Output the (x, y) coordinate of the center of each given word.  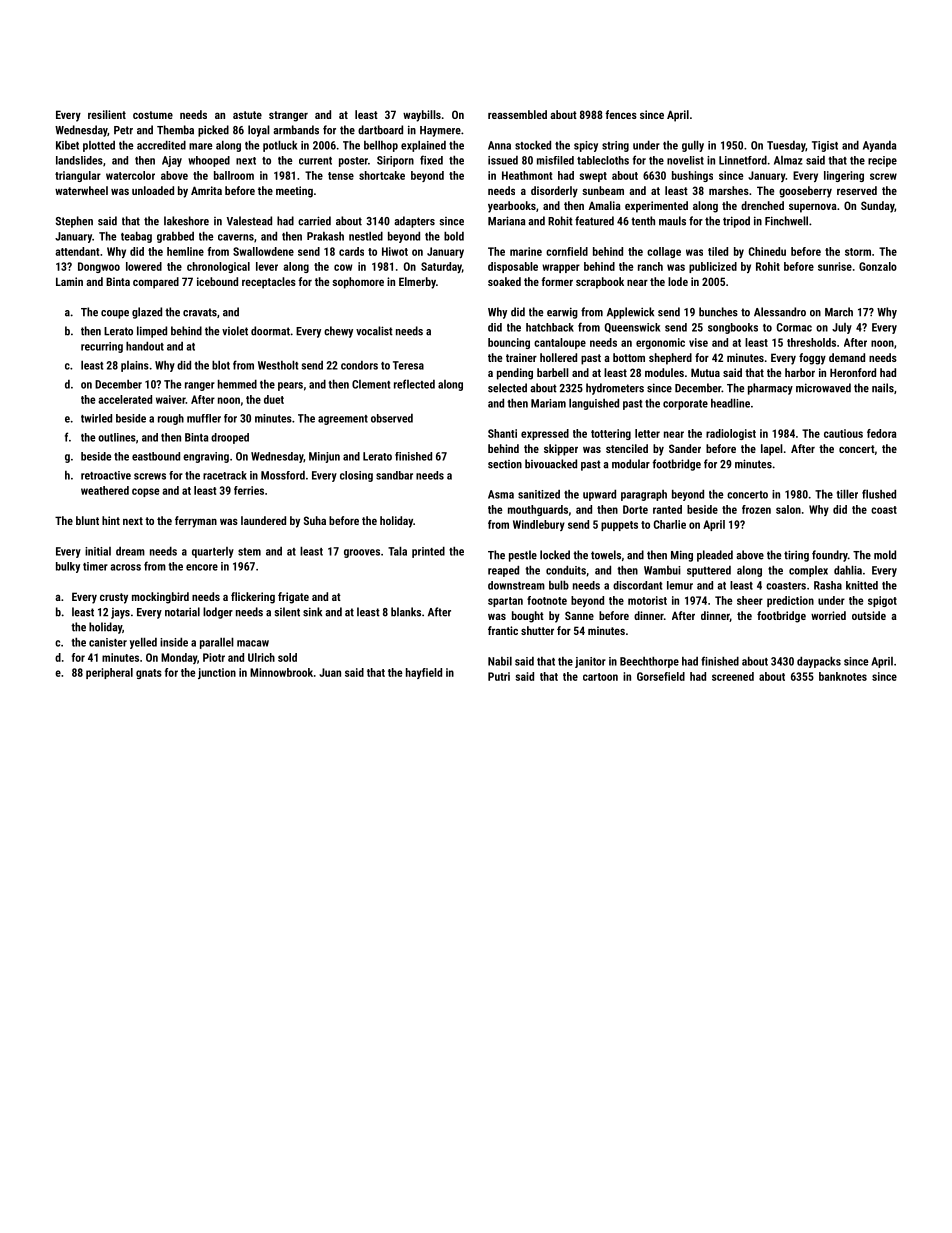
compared (156, 283)
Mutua (705, 372)
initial (98, 551)
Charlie (670, 524)
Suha (315, 520)
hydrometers (615, 389)
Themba (175, 130)
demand (847, 357)
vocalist (374, 331)
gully (693, 146)
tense (341, 176)
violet (235, 331)
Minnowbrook (281, 672)
